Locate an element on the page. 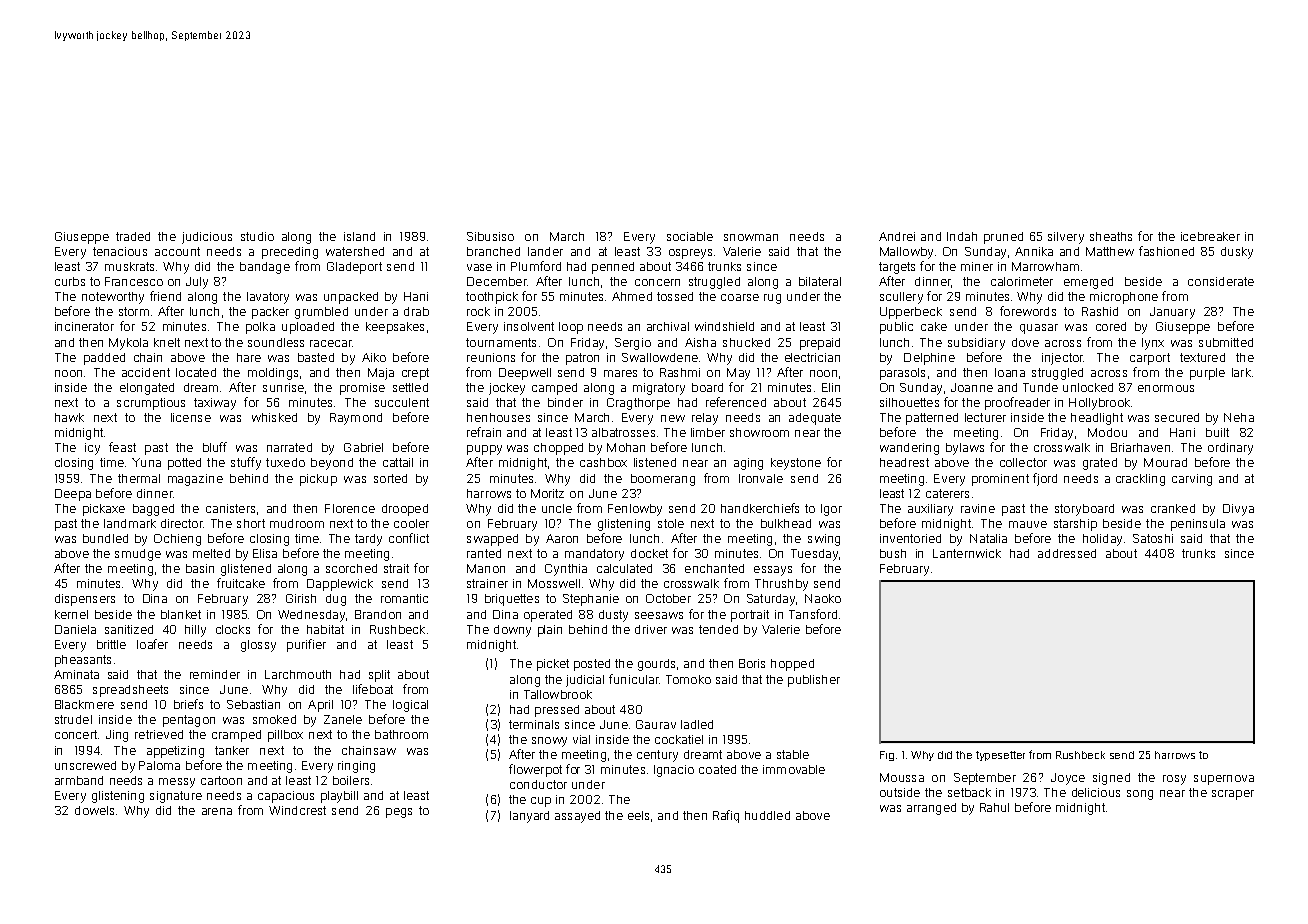 The width and height of the page is (1308, 924). Sibusiso is located at coordinates (490, 236).
